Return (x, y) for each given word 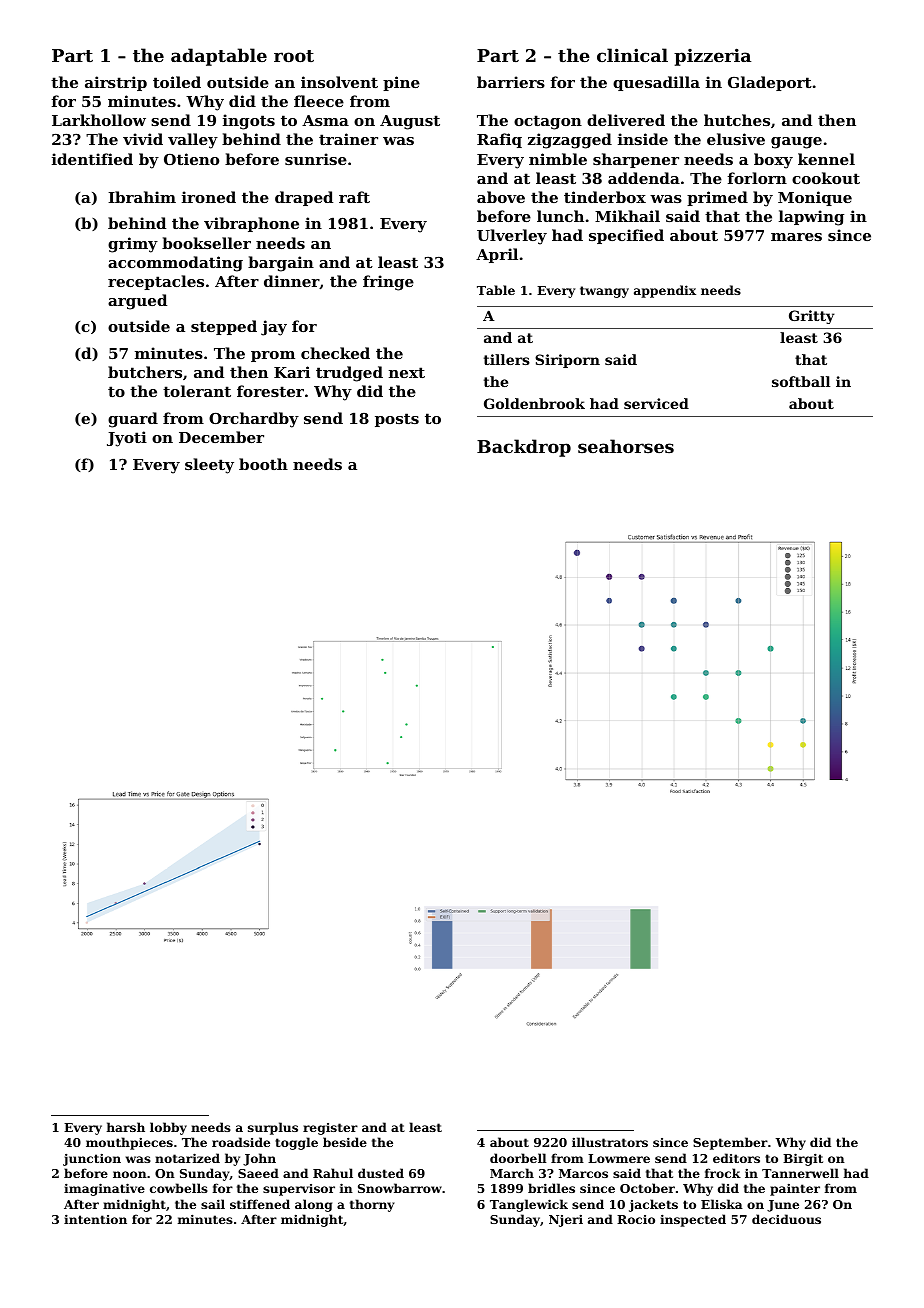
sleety (209, 466)
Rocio (636, 1219)
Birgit (803, 1159)
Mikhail (627, 216)
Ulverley (512, 237)
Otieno (191, 159)
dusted (381, 1173)
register (330, 1129)
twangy (604, 292)
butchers (145, 372)
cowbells (179, 1188)
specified (626, 236)
